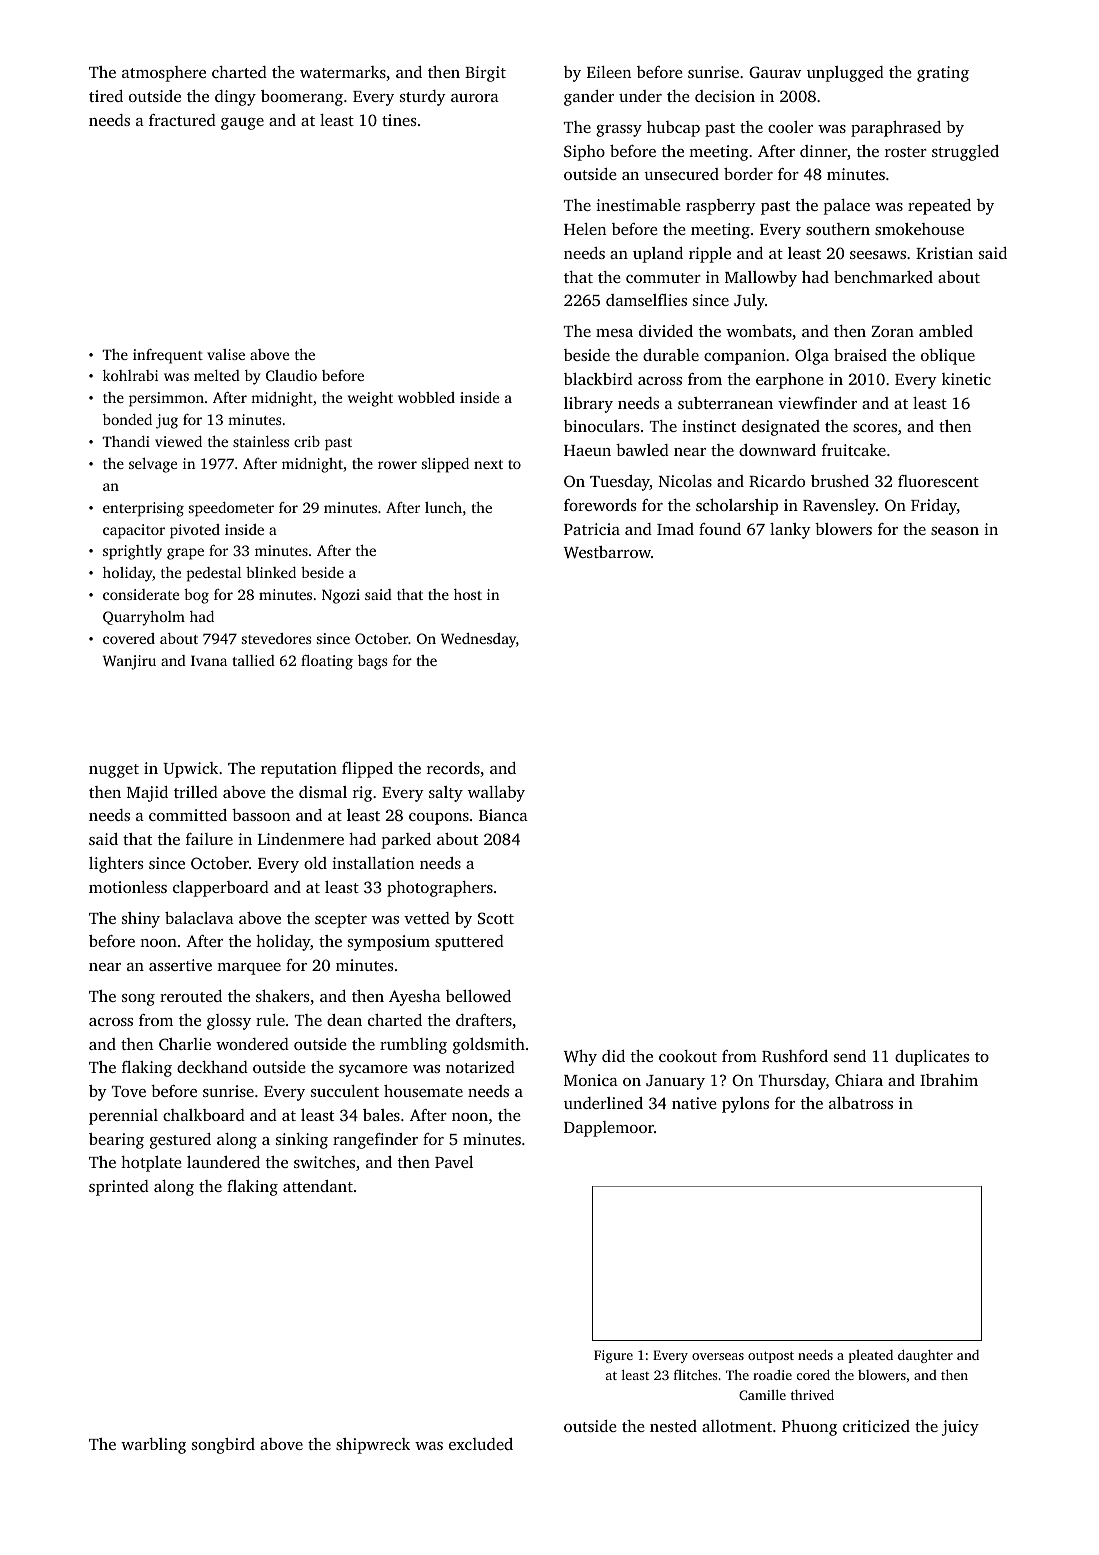  I want to click on warbling, so click(153, 1446).
